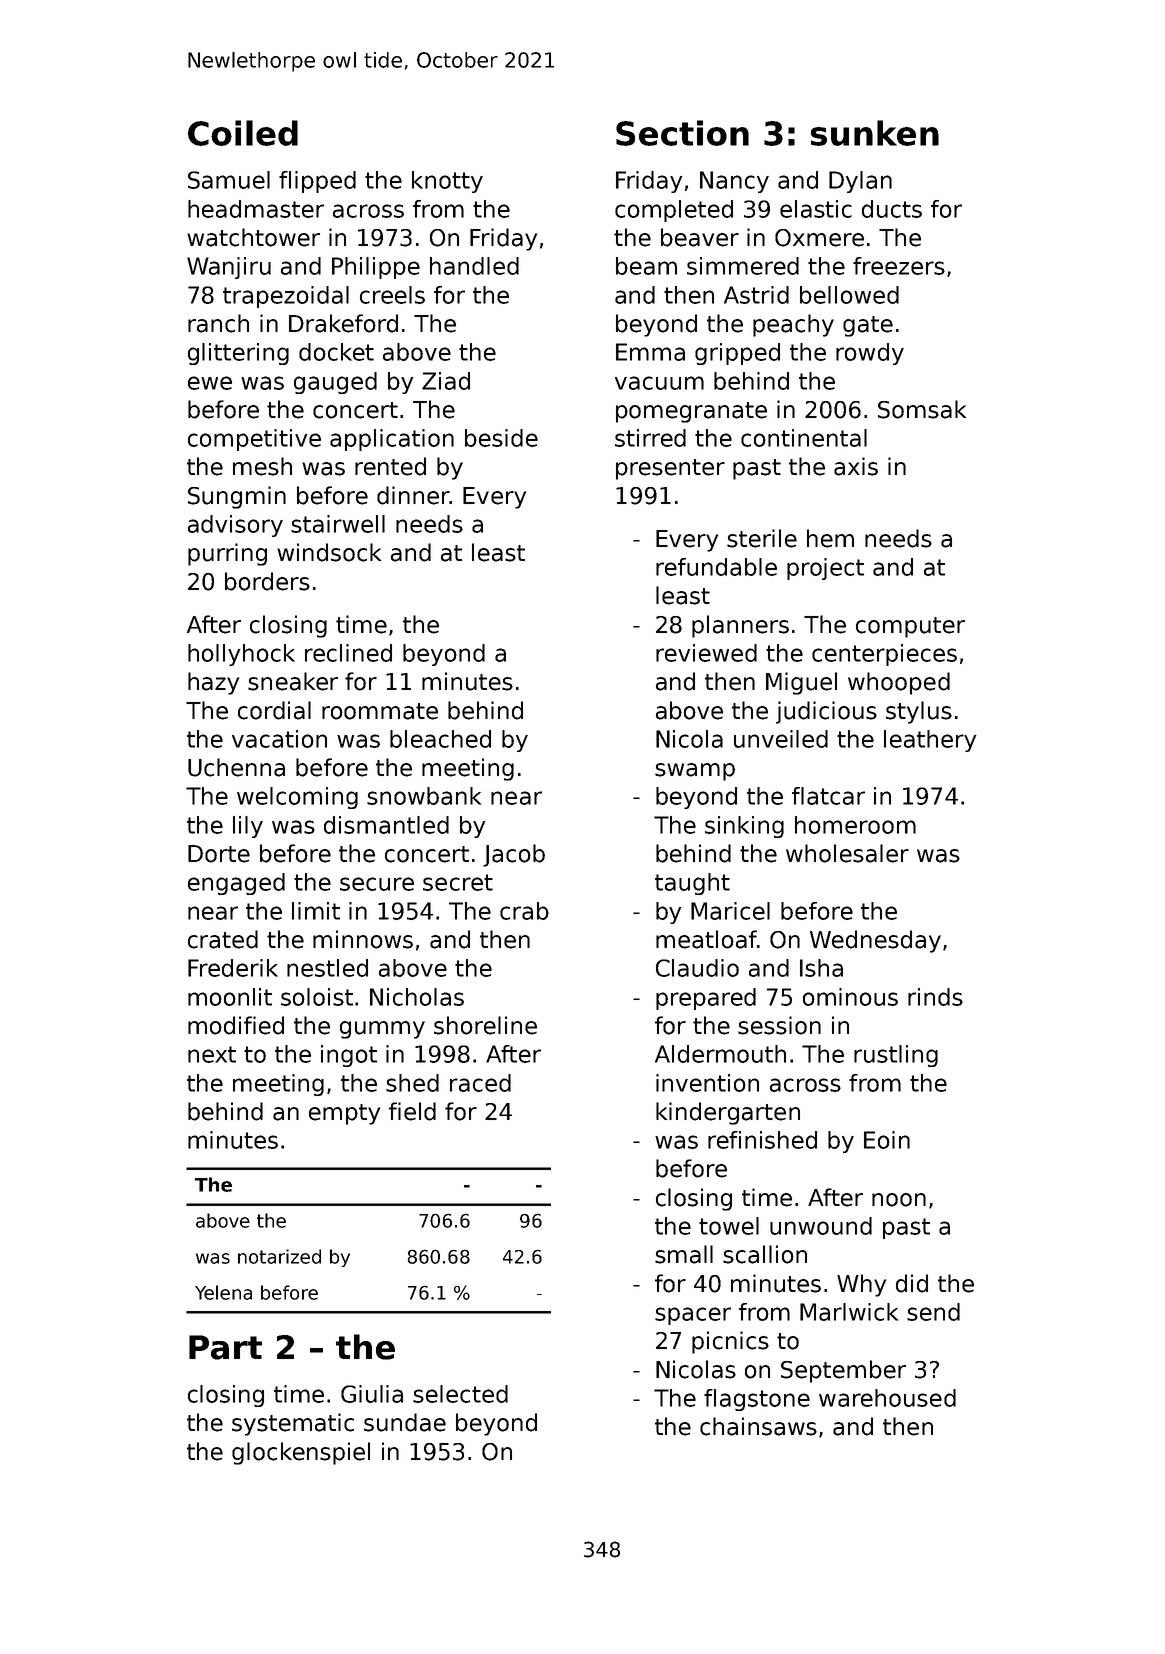 This screenshot has width=1165, height=1654. Describe the element at coordinates (329, 552) in the screenshot. I see `windsock` at that location.
